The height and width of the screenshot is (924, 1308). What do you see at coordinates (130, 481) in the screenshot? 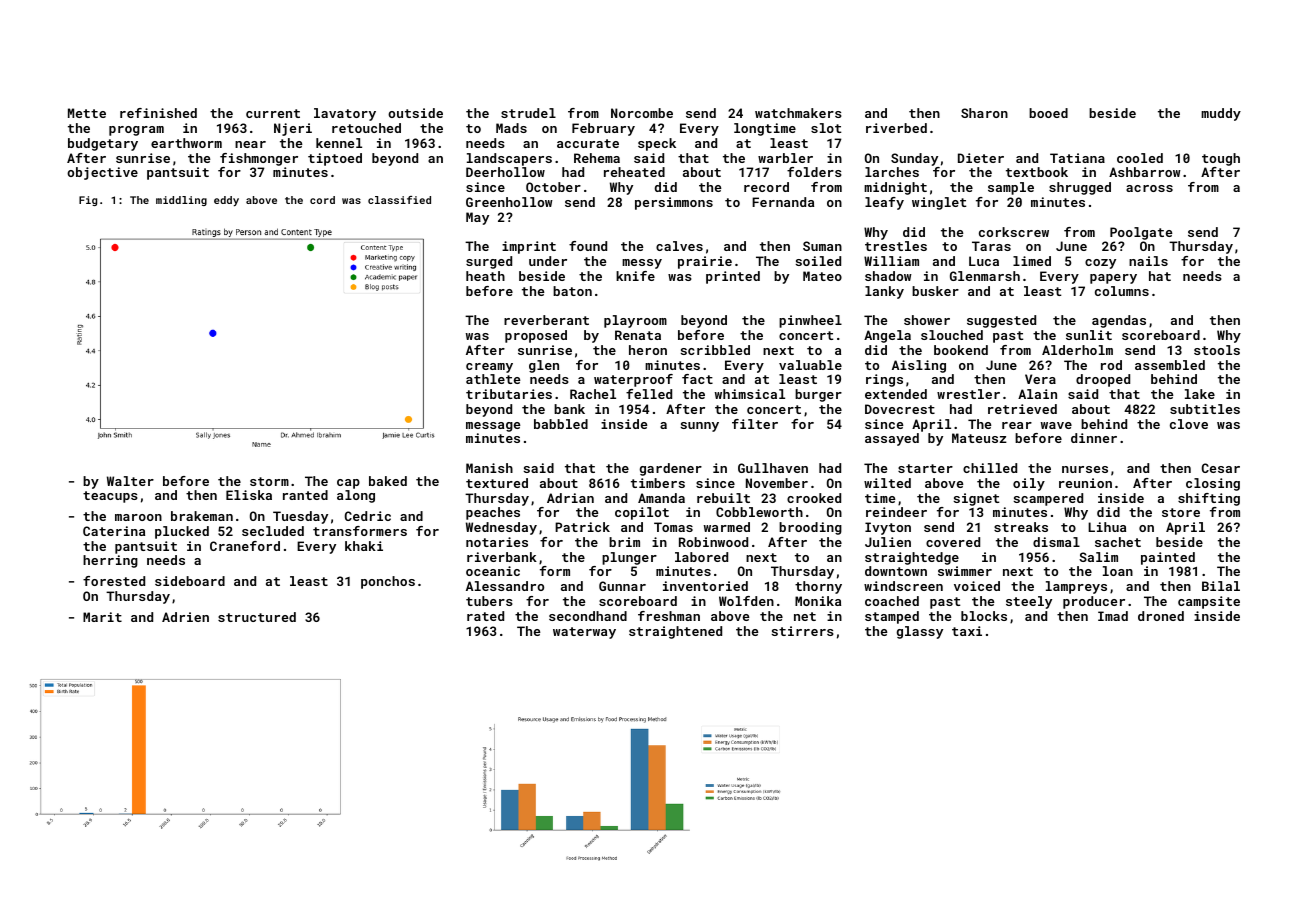
I see `Walter` at bounding box center [130, 481].
